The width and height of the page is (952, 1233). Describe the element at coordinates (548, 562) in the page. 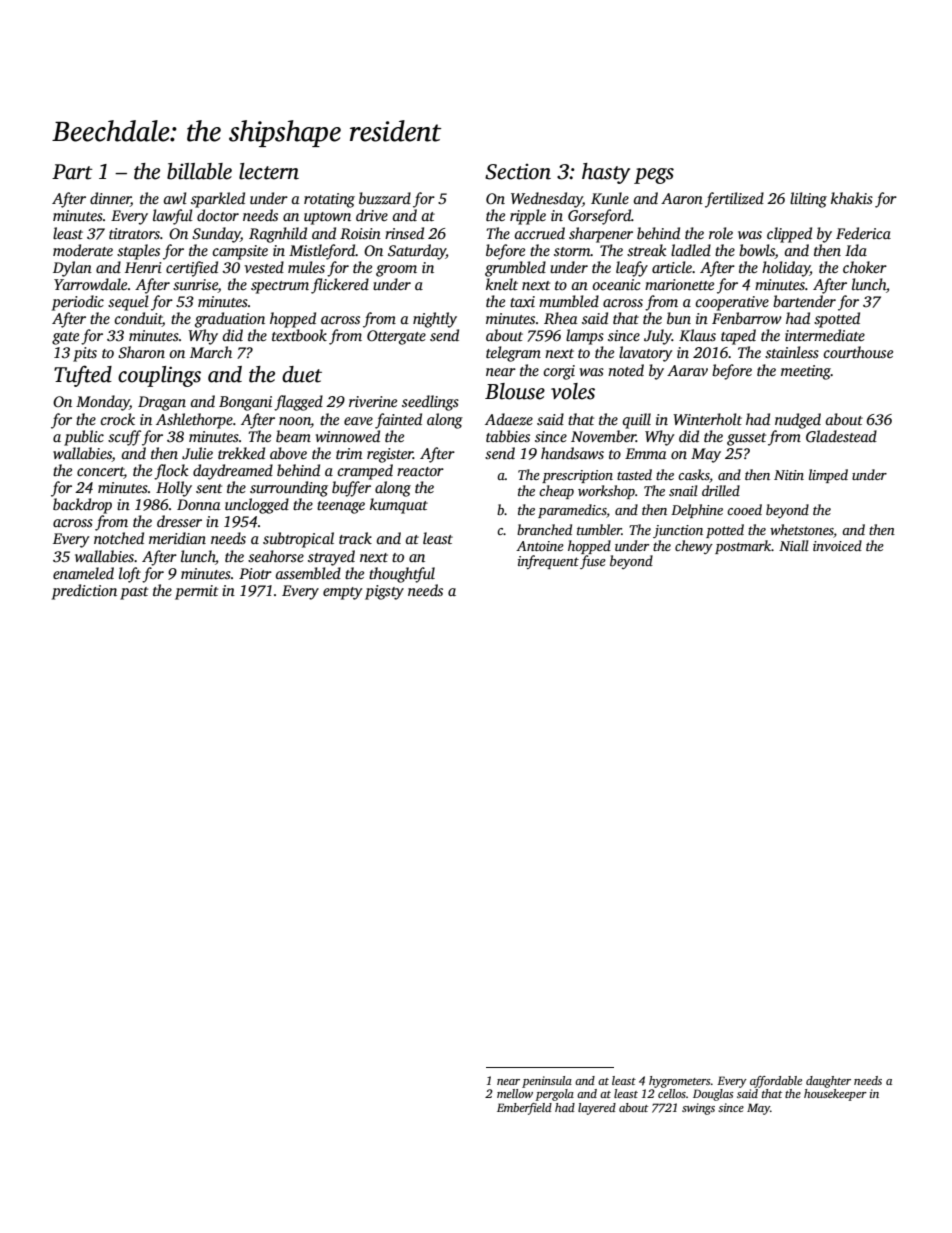

I see `infrequent` at that location.
